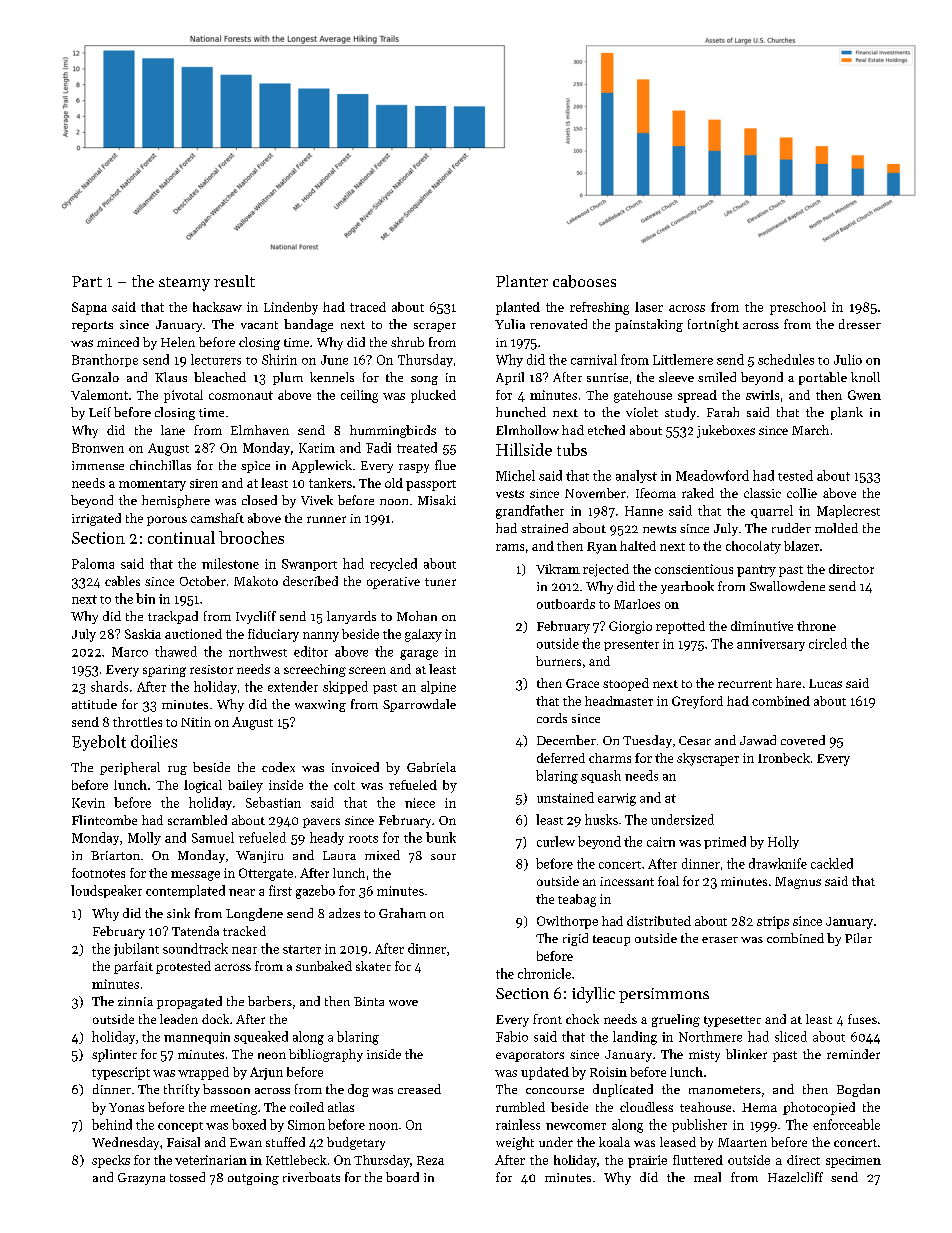 The width and height of the screenshot is (952, 1233). Describe the element at coordinates (828, 643) in the screenshot. I see `circled` at that location.
